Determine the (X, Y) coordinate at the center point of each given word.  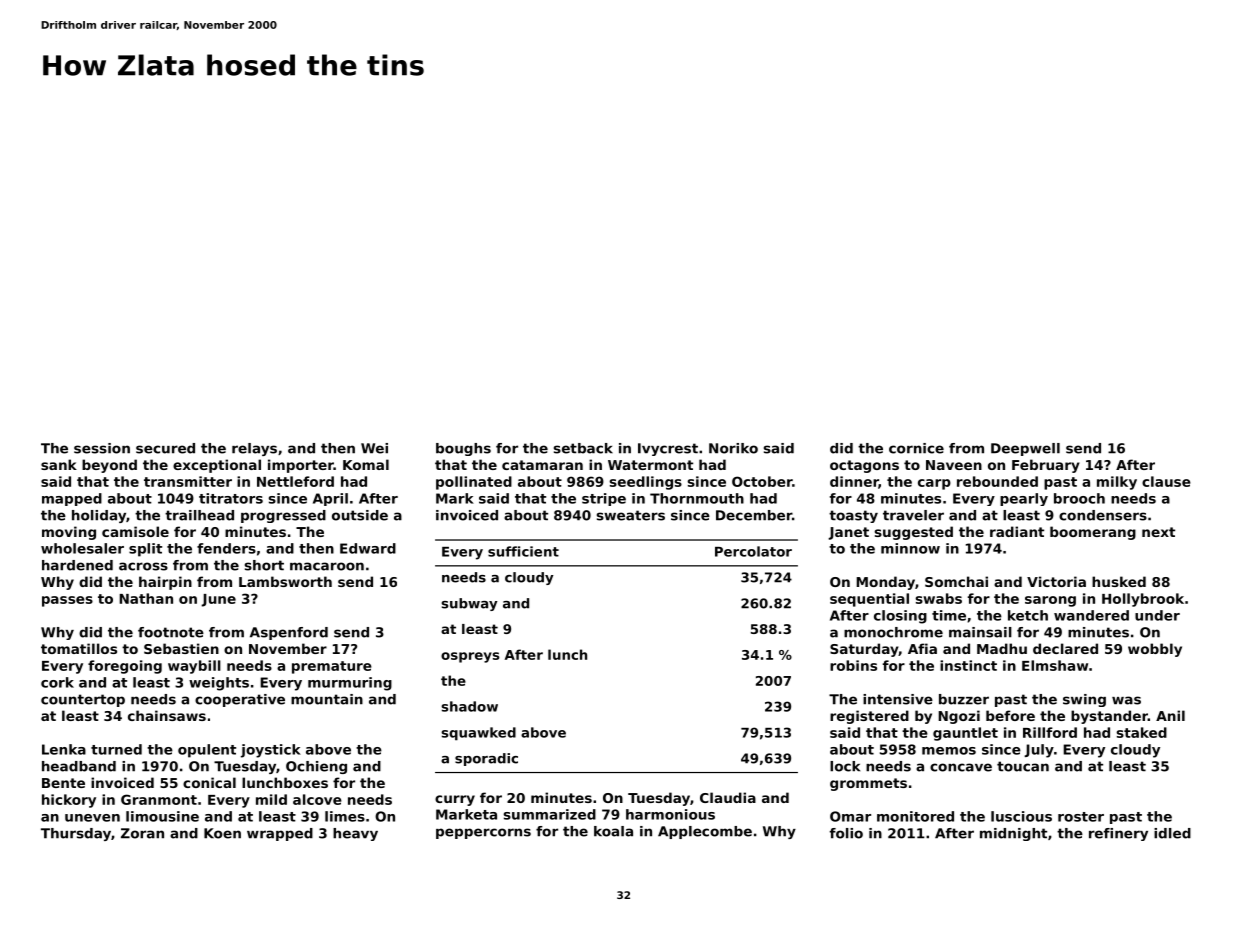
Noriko (733, 448)
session (102, 448)
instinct (968, 665)
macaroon (327, 566)
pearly (1024, 499)
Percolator (753, 551)
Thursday (76, 834)
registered (869, 717)
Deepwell (1025, 449)
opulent (207, 751)
